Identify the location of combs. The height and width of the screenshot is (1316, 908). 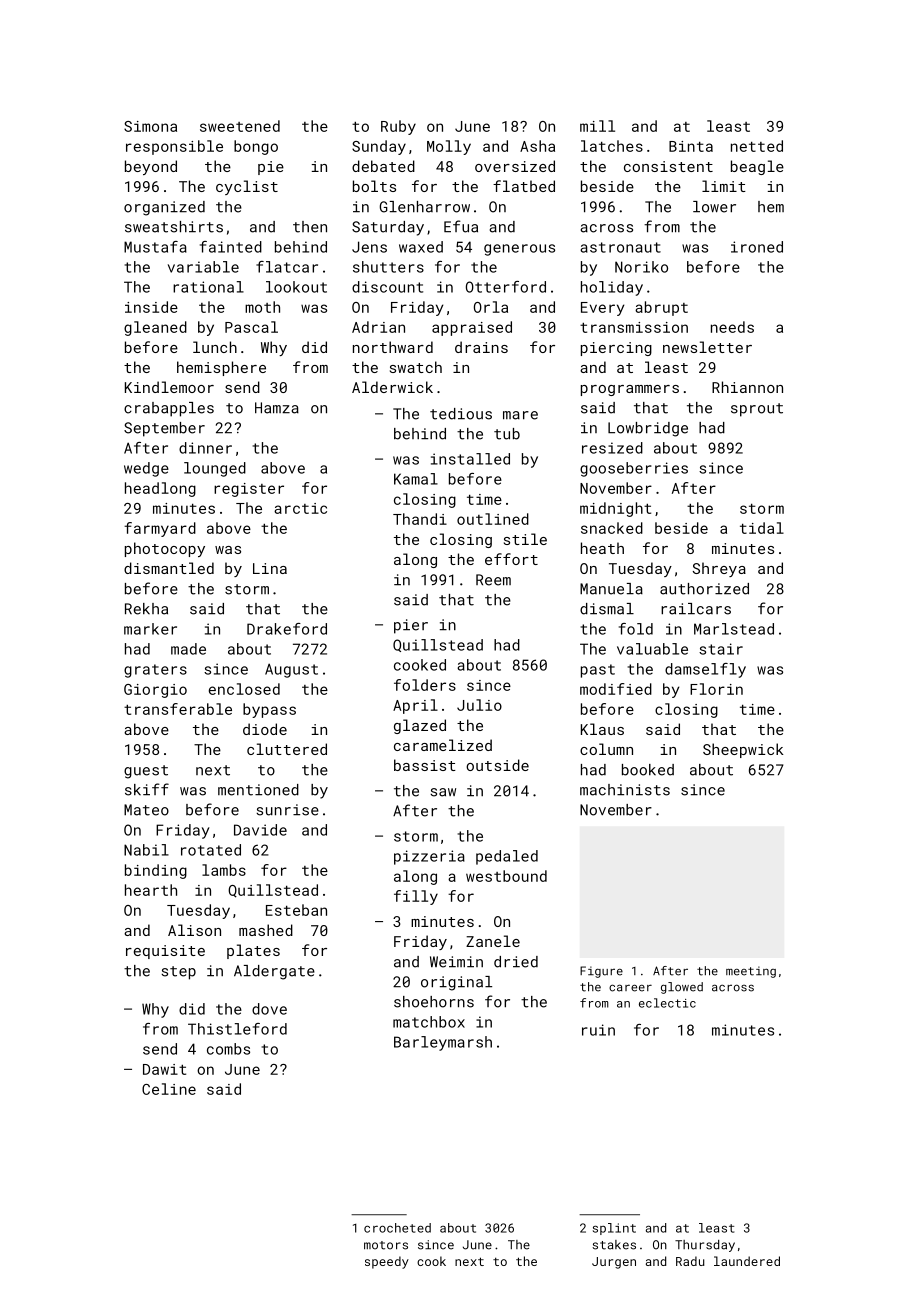
(228, 1049).
